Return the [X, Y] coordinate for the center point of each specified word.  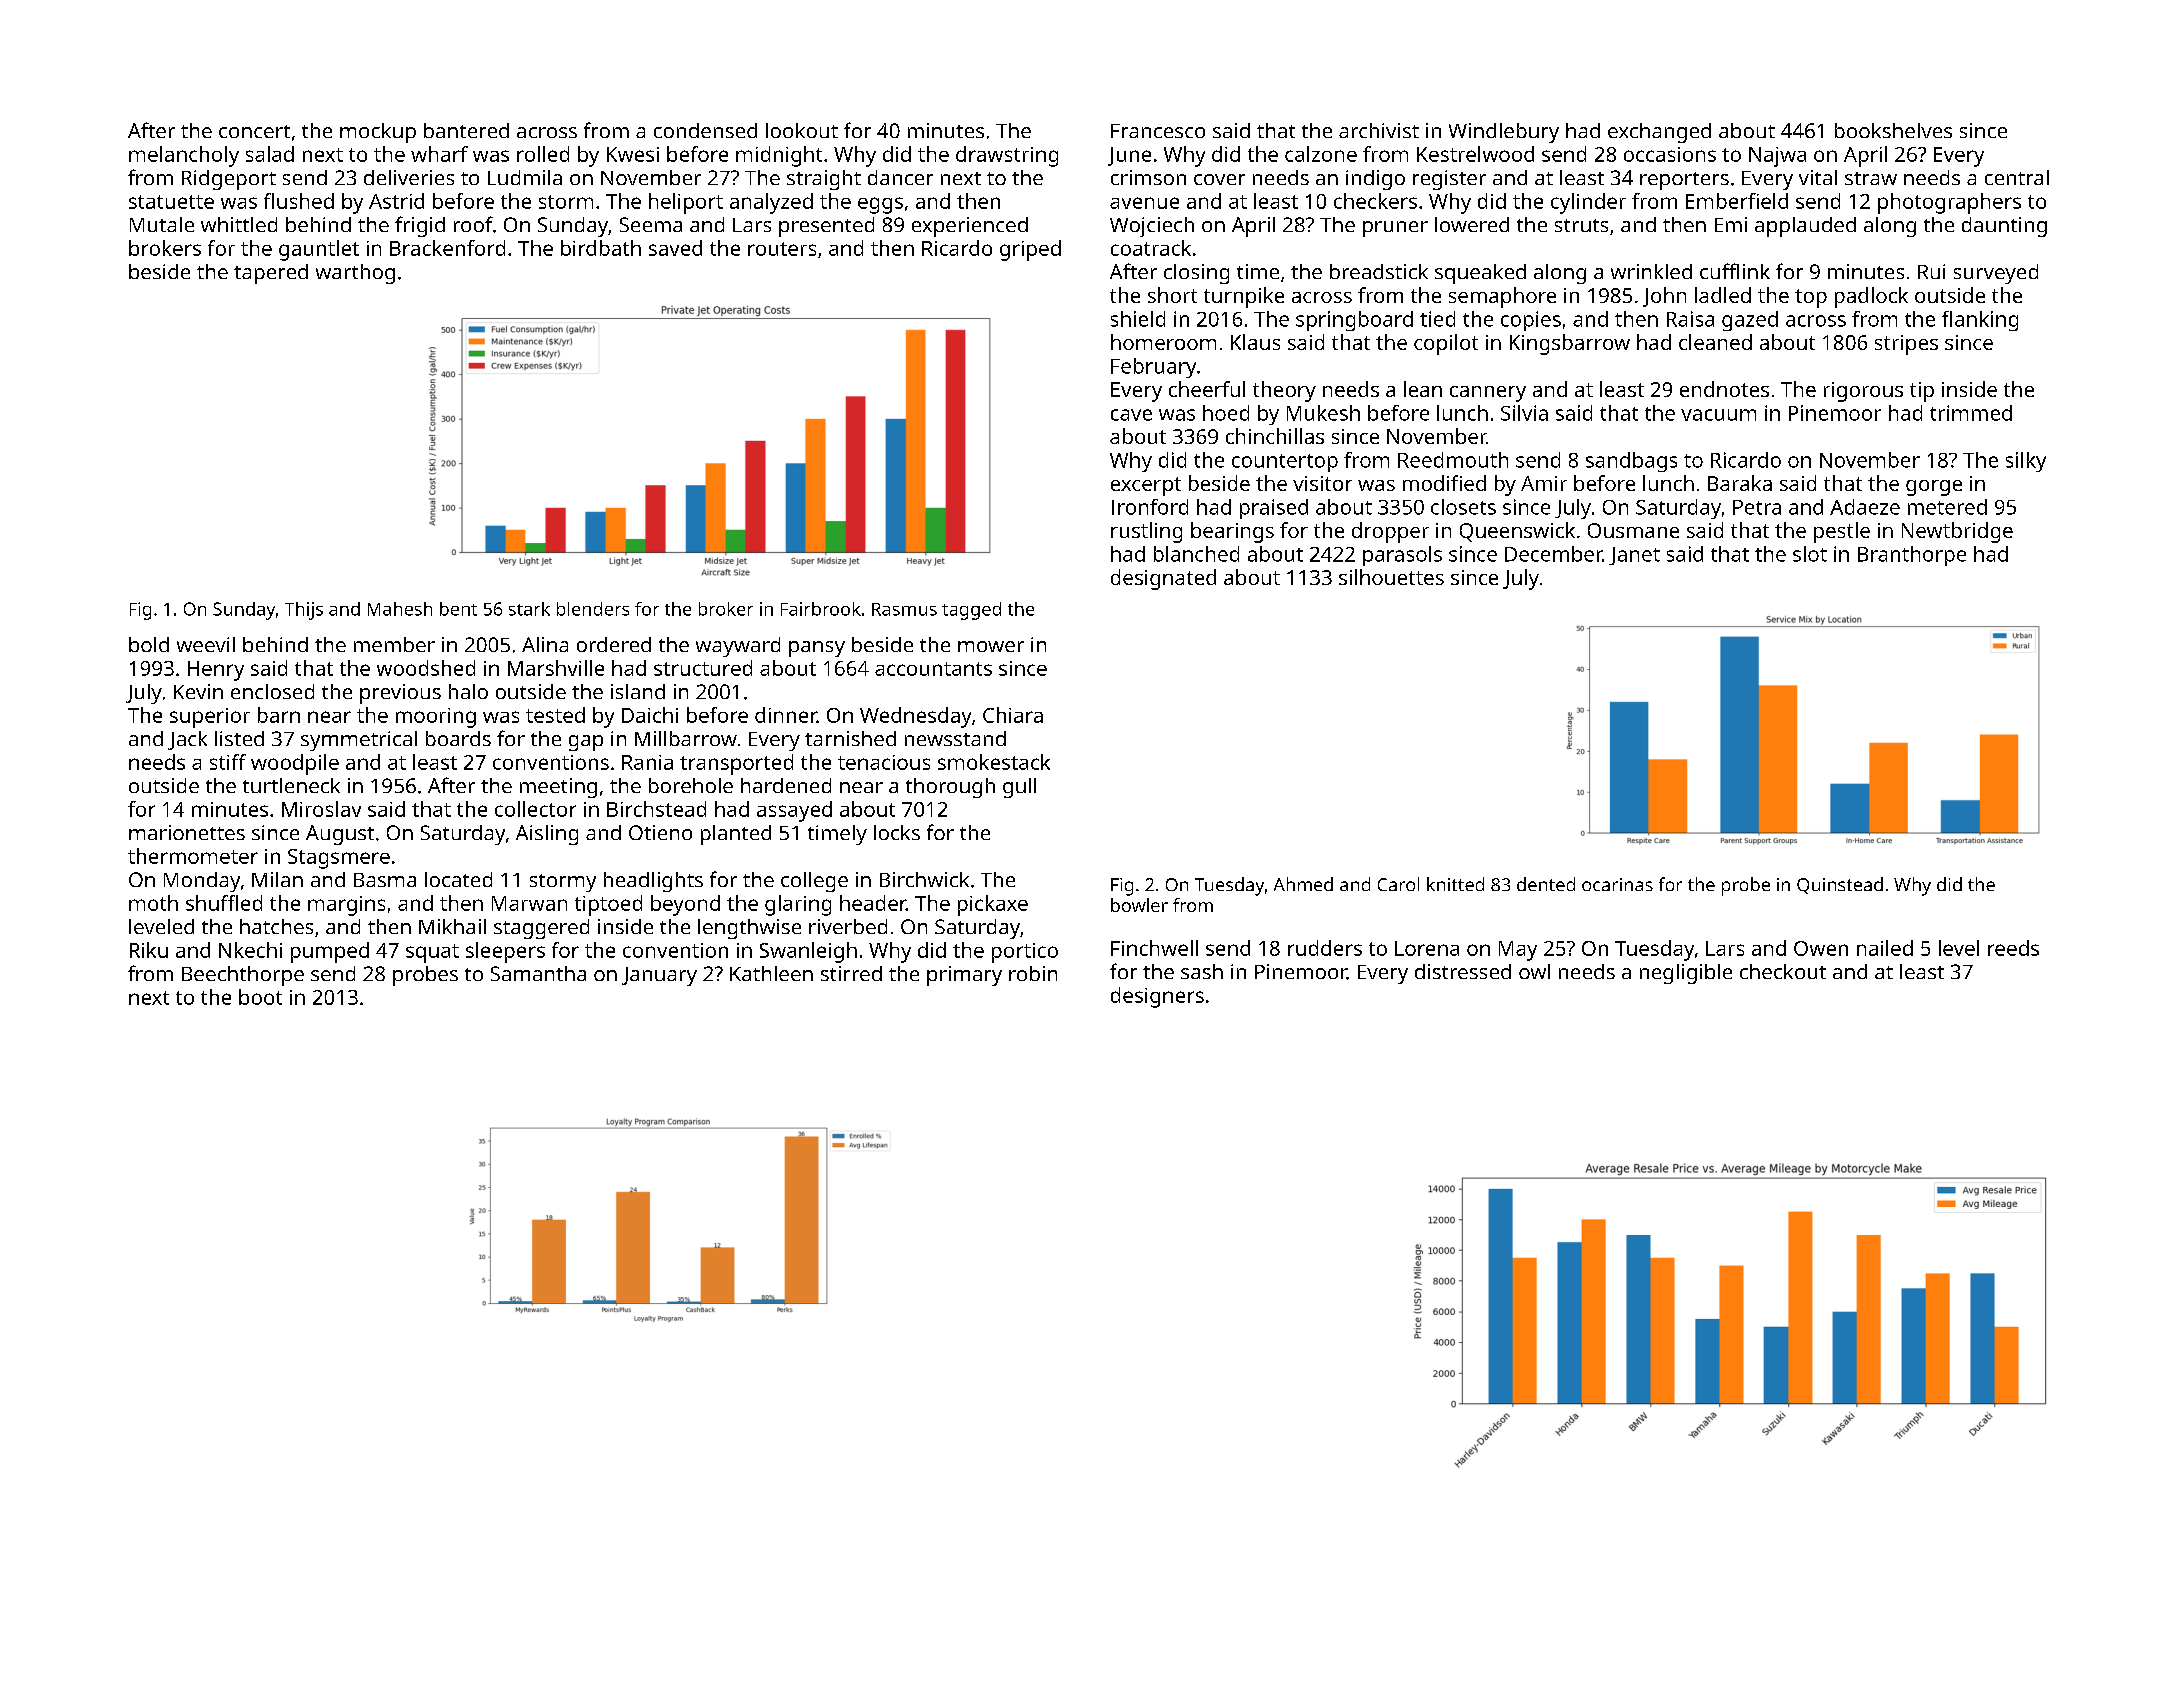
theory [1284, 391]
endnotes [1724, 389]
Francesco [1158, 131]
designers [1157, 997]
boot [260, 997]
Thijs [304, 611]
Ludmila [525, 177]
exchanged [1659, 133]
